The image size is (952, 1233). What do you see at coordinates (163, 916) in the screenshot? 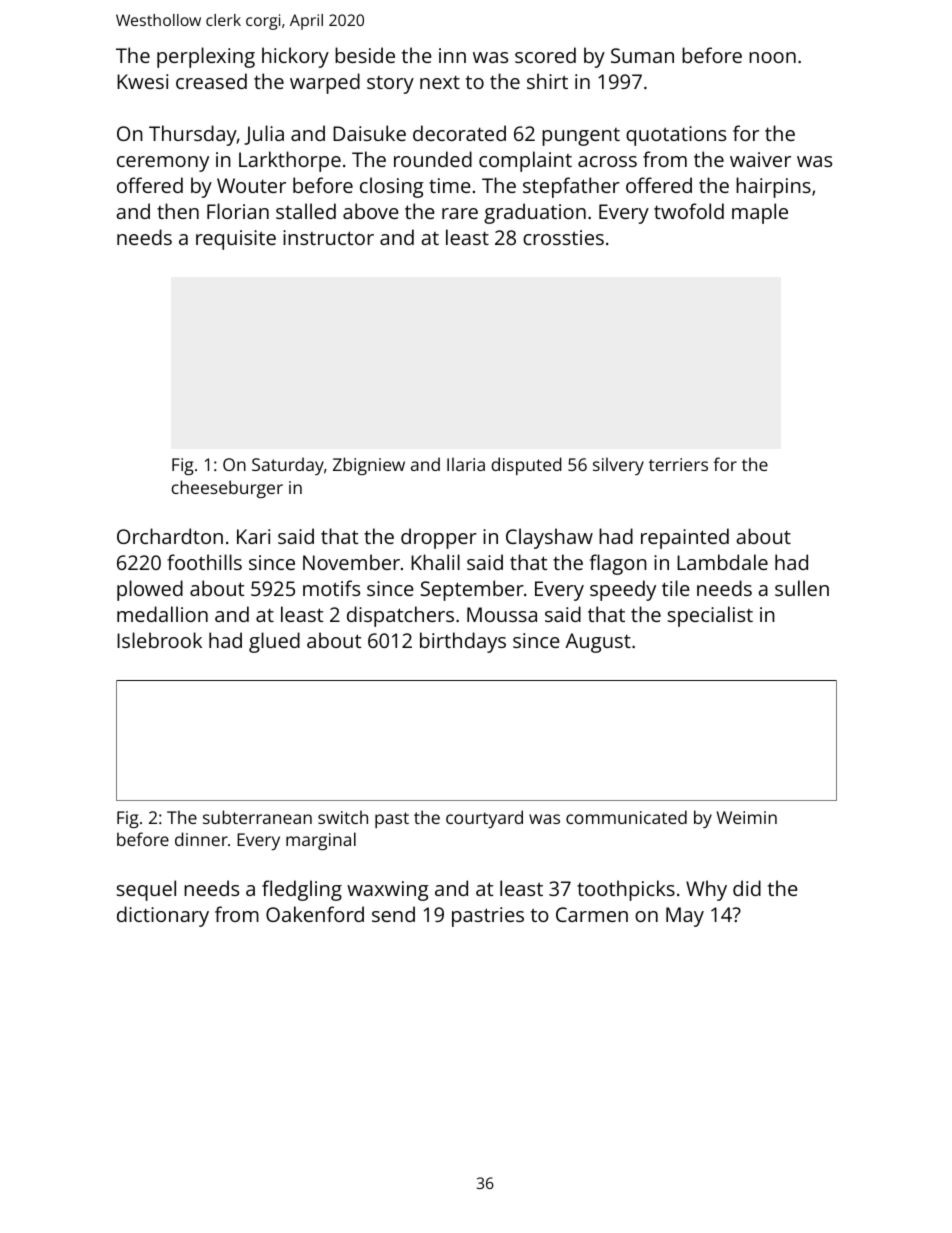
I see `dictionary` at bounding box center [163, 916].
